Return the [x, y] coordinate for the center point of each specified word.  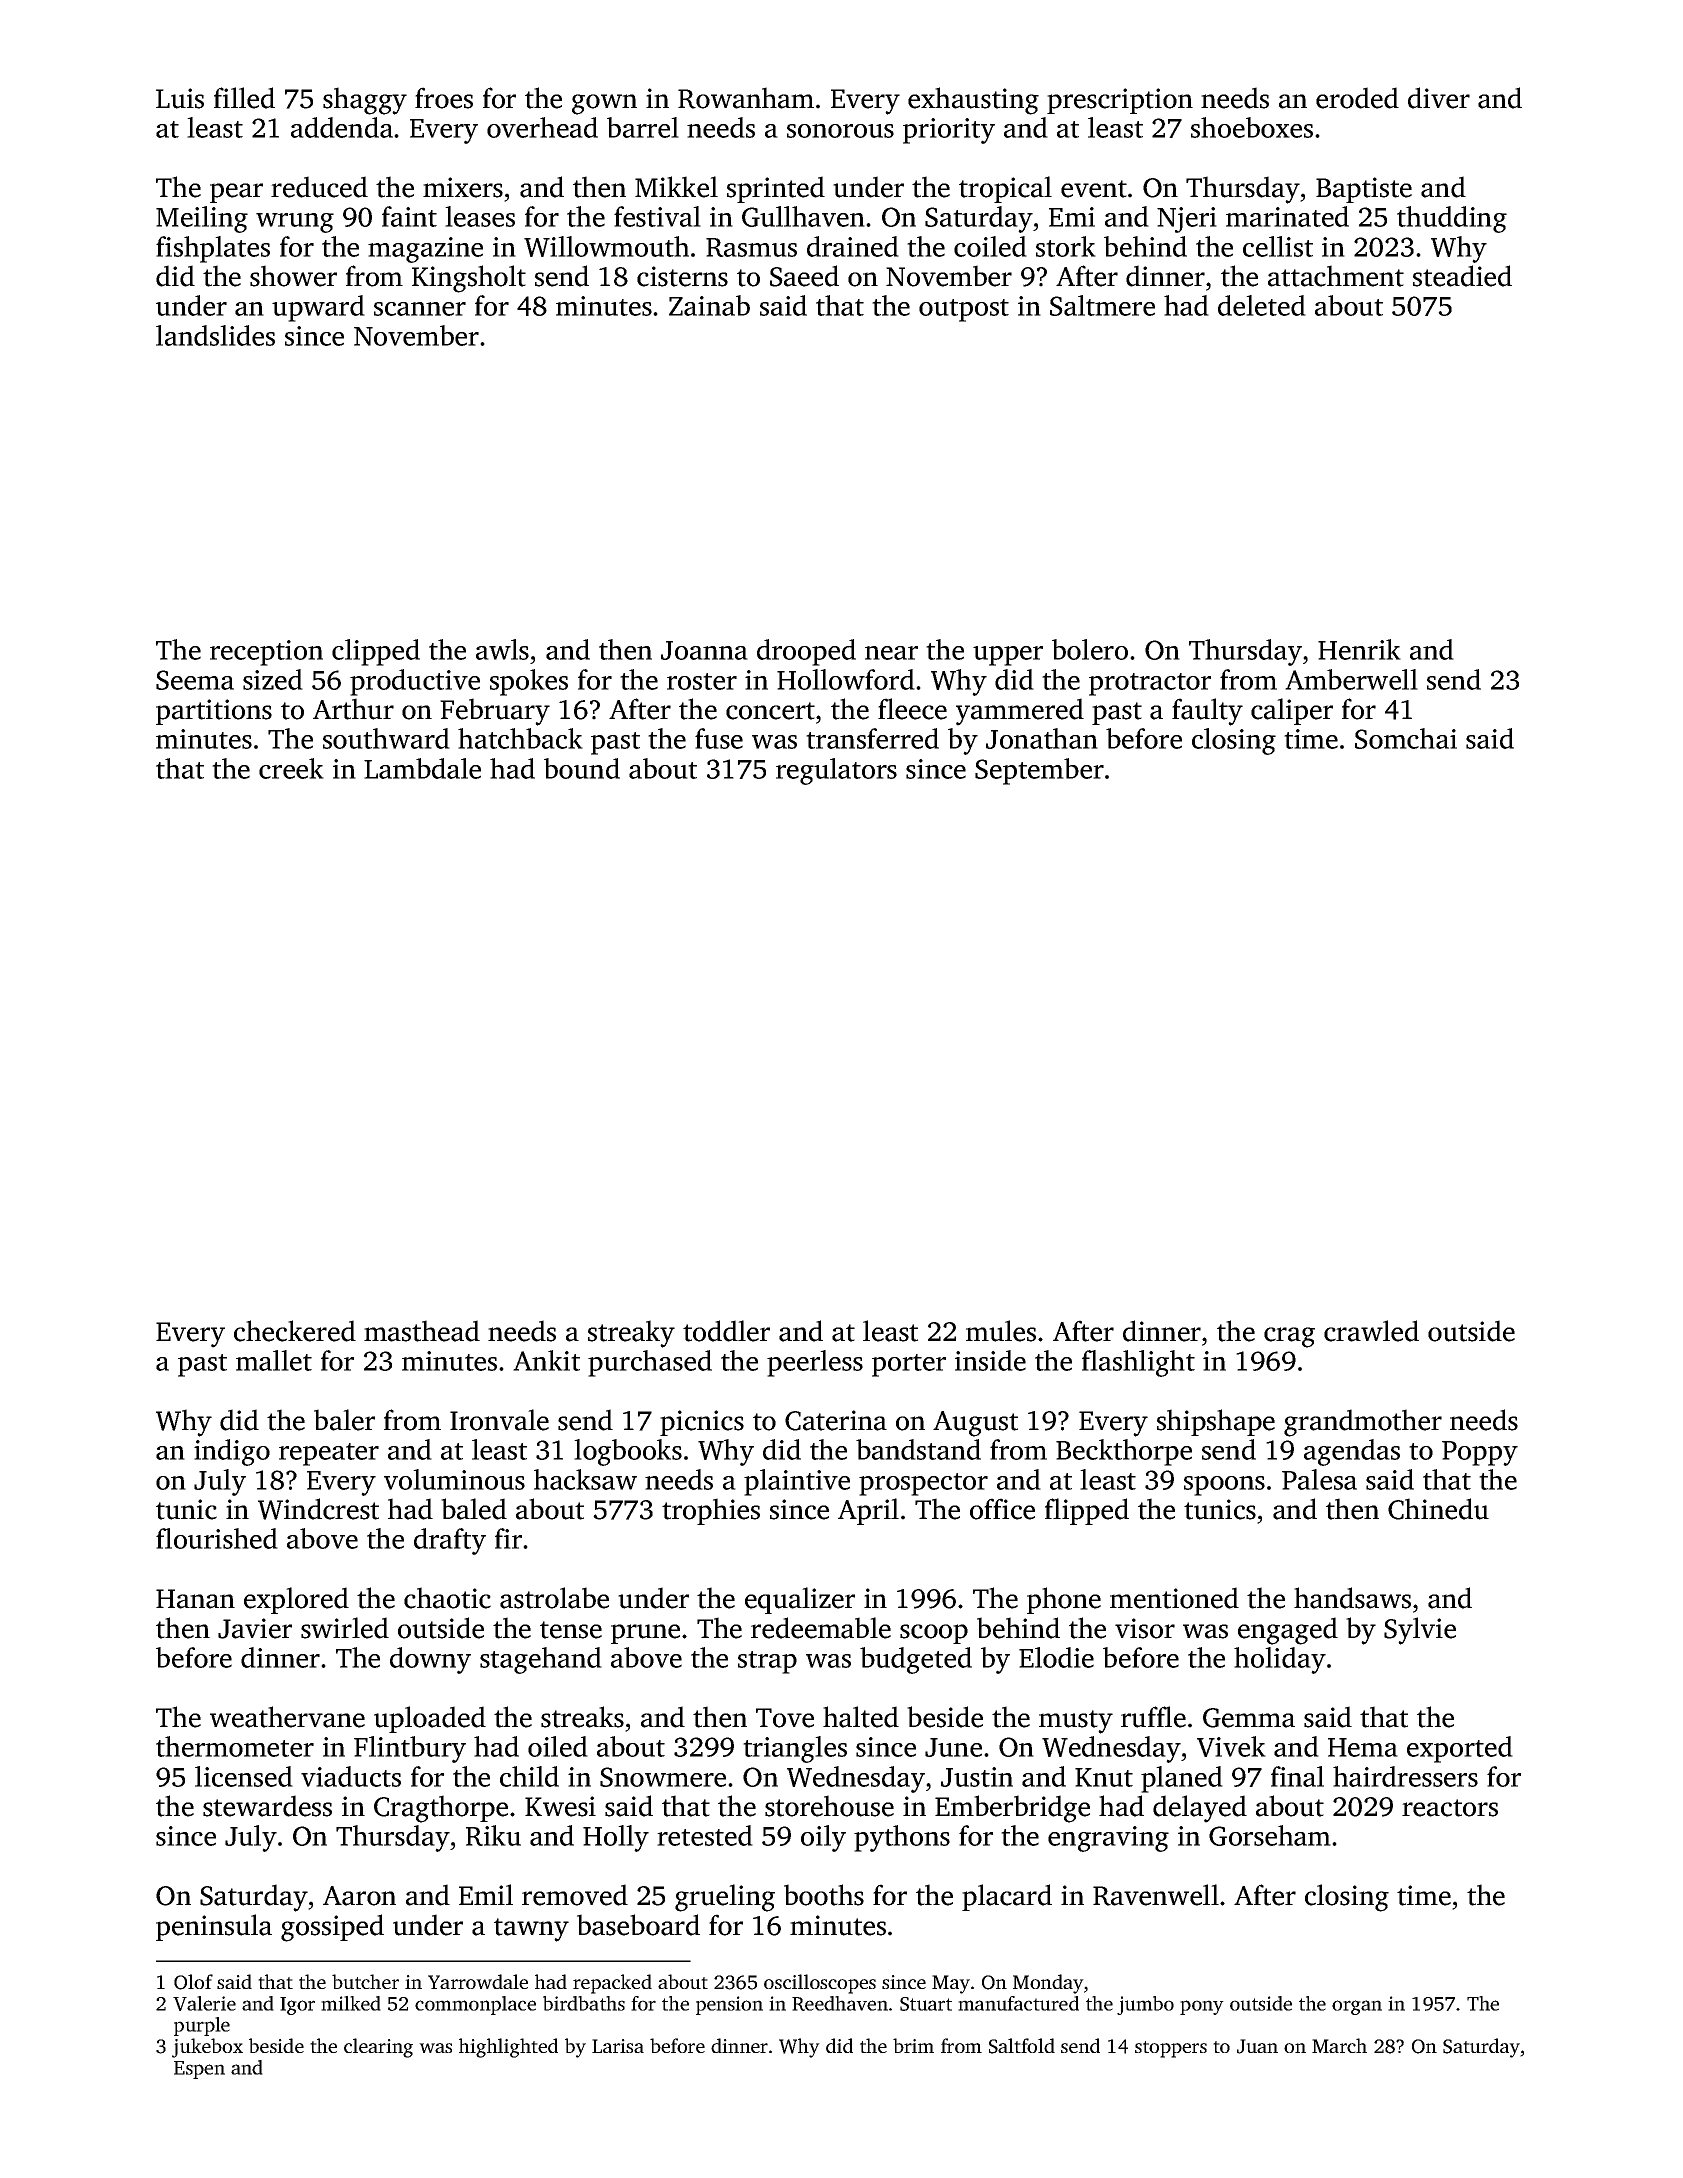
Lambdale [422, 768]
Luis [180, 98]
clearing [378, 2048]
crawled [1371, 1331]
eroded [1357, 98]
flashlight [1138, 1363]
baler [344, 1420]
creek [291, 768]
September [1039, 771]
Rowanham [746, 98]
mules [1001, 1331]
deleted [1262, 305]
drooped [806, 652]
